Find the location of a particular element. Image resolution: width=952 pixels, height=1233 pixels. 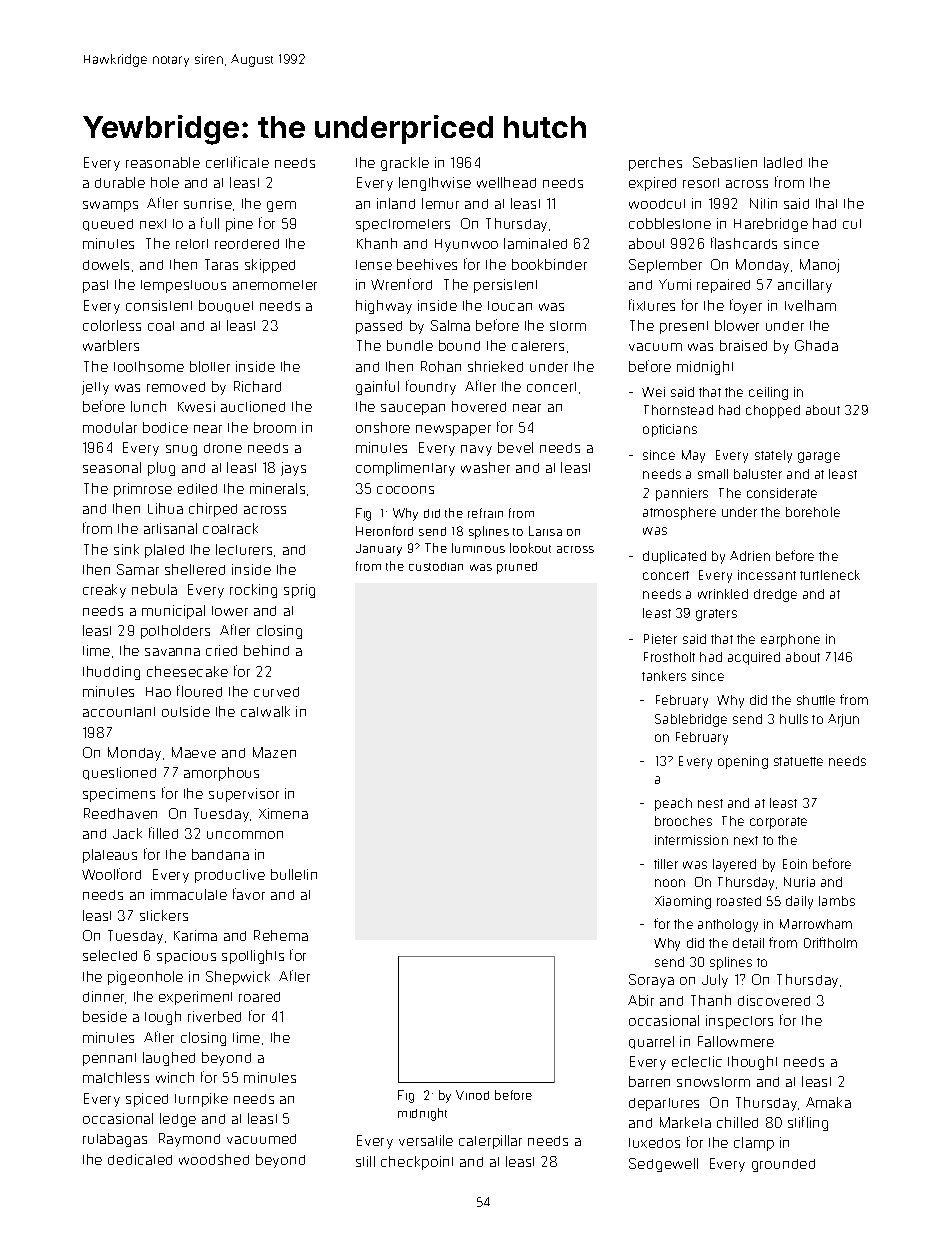

grackle is located at coordinates (405, 164).
